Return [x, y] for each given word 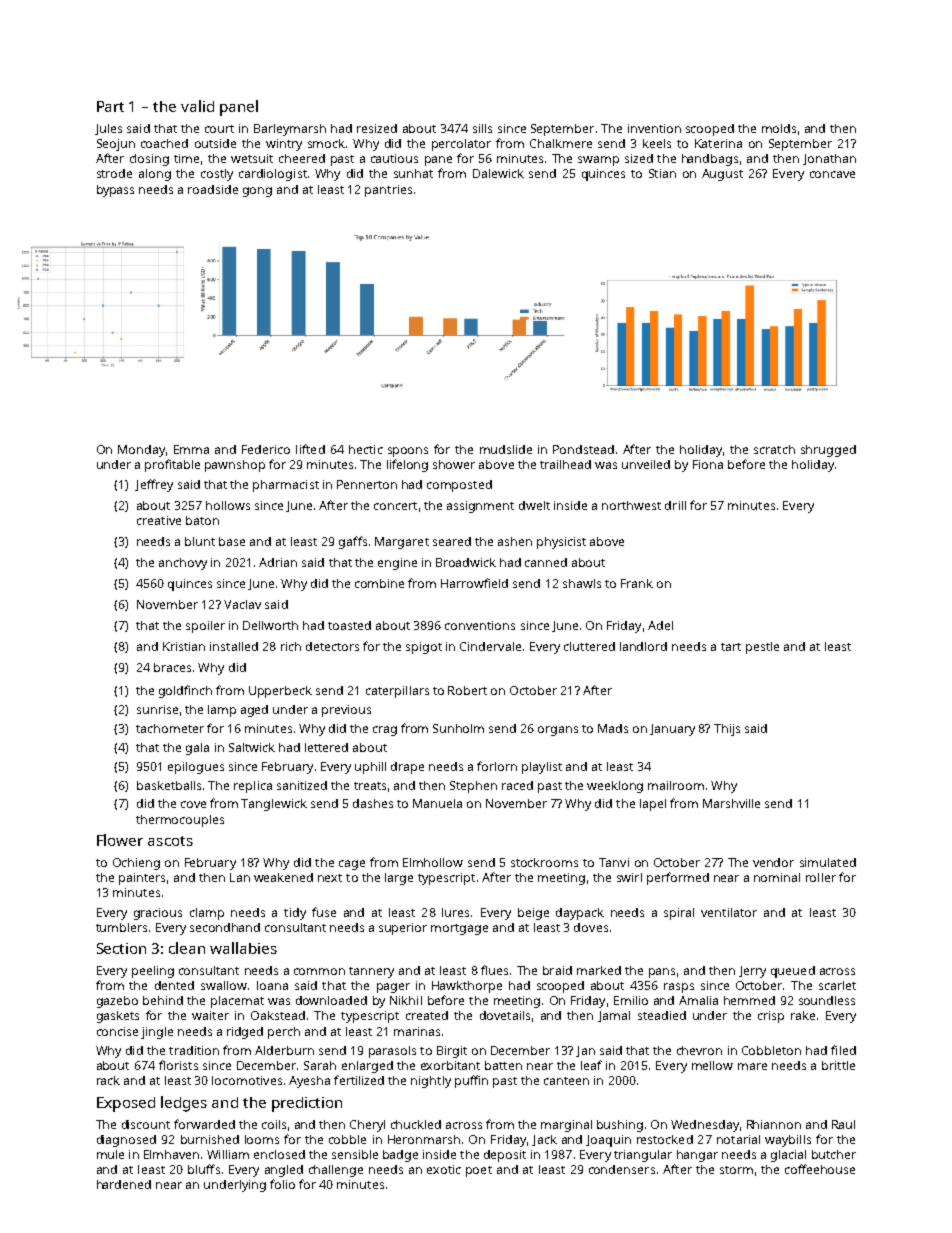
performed [678, 878]
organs [558, 731]
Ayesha [309, 1082]
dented [174, 985]
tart [731, 647]
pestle [762, 648]
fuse [324, 912]
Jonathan [829, 159]
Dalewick [498, 173]
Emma [191, 449]
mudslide [506, 449]
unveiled [646, 464]
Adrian [278, 562]
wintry [284, 145]
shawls [582, 583]
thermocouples [180, 821]
